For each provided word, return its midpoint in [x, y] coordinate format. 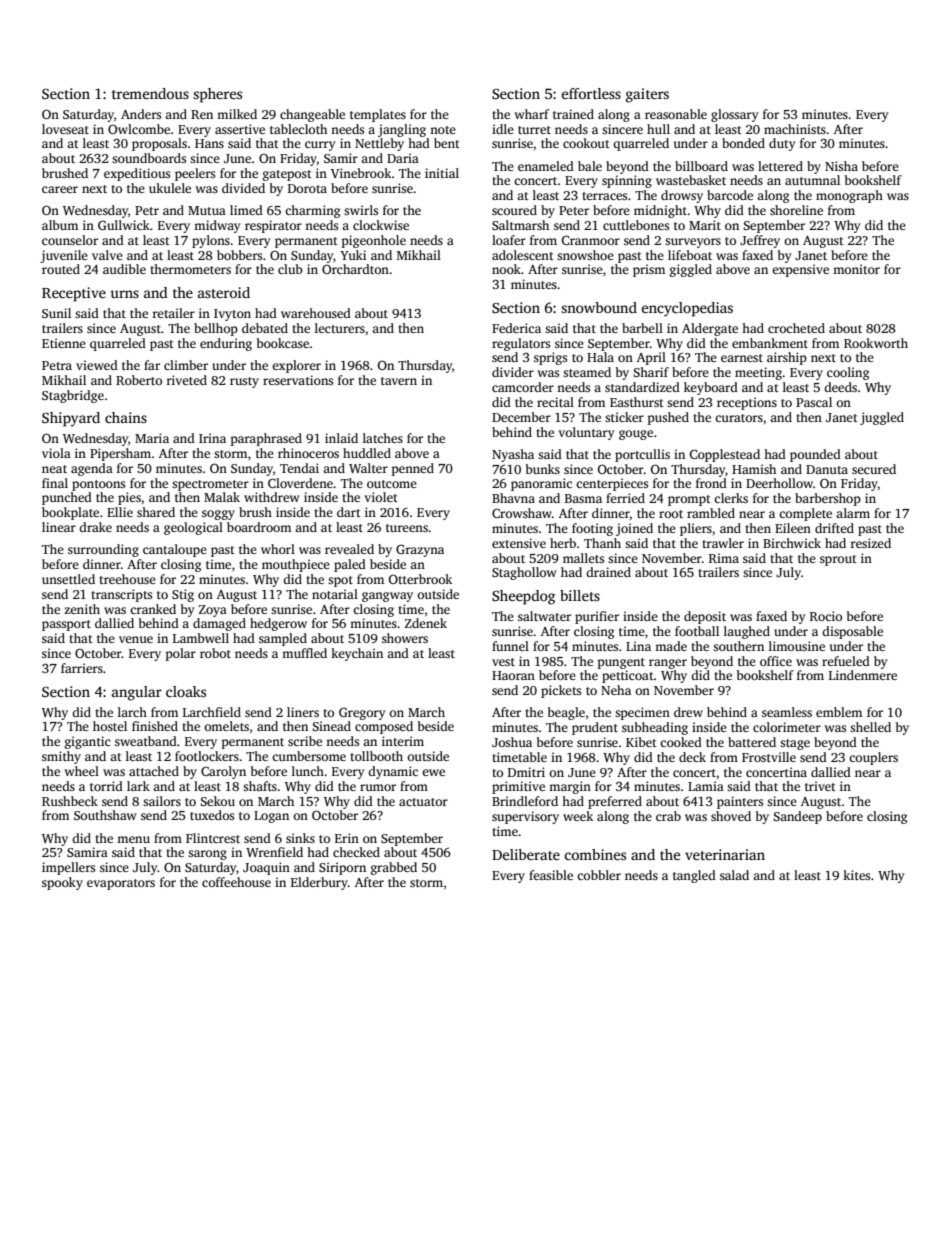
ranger [668, 664]
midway [217, 226]
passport [66, 625]
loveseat [65, 129]
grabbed [394, 868]
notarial [335, 594]
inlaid [341, 438]
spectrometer [210, 485]
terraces [604, 196]
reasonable [676, 114]
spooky [62, 883]
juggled [882, 418]
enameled [546, 166]
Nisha [841, 166]
